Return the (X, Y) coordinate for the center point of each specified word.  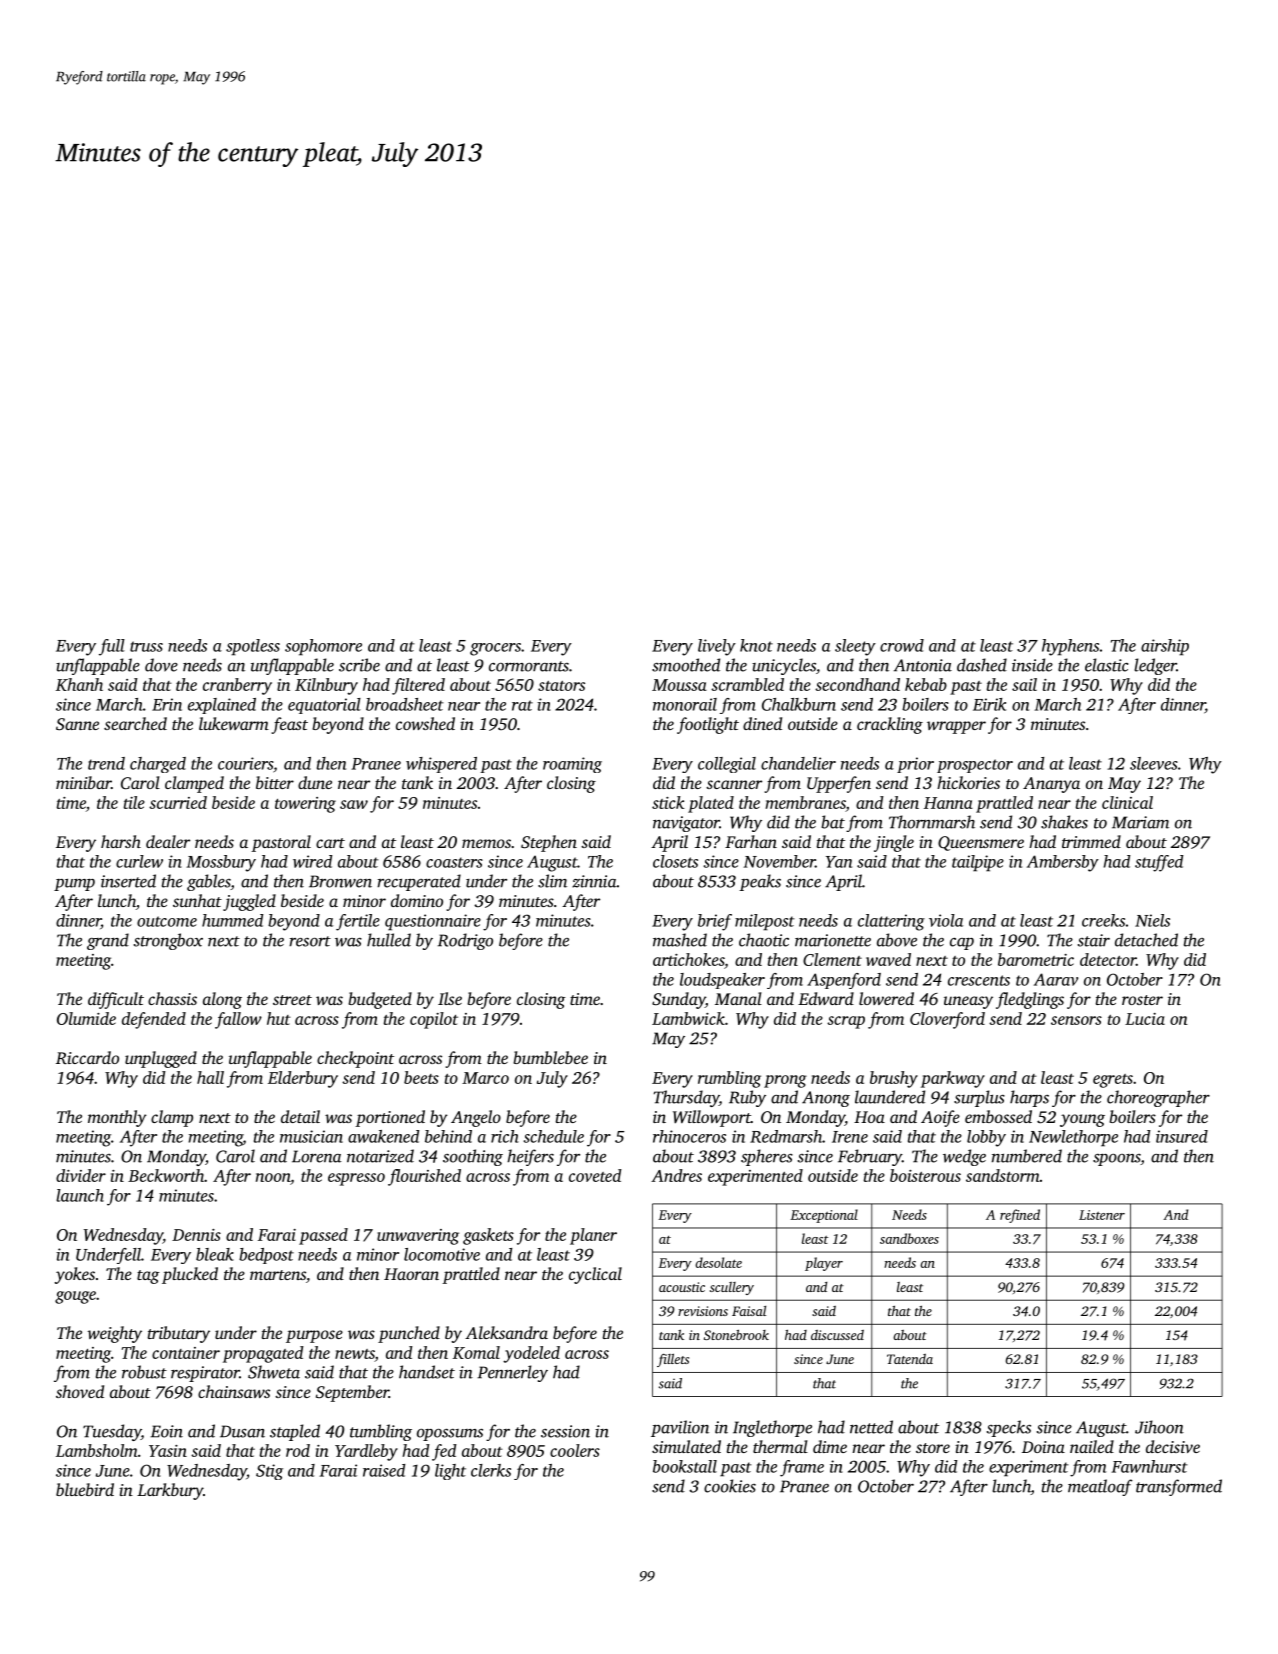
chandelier (798, 763)
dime (830, 1446)
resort (310, 941)
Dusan (242, 1431)
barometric (1036, 959)
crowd (902, 645)
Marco (485, 1078)
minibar (83, 782)
